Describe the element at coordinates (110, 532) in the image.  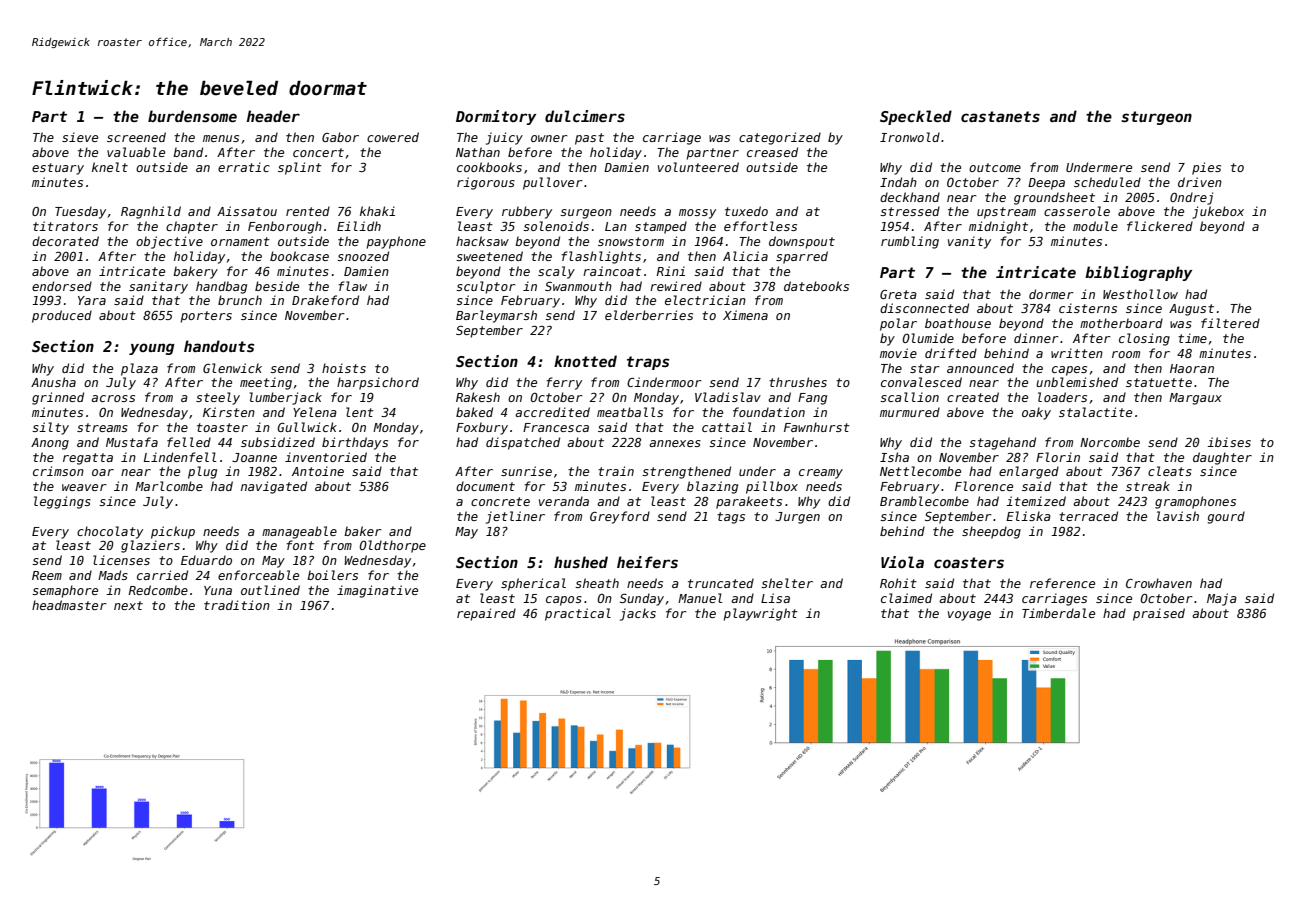
I see `chocolaty` at that location.
